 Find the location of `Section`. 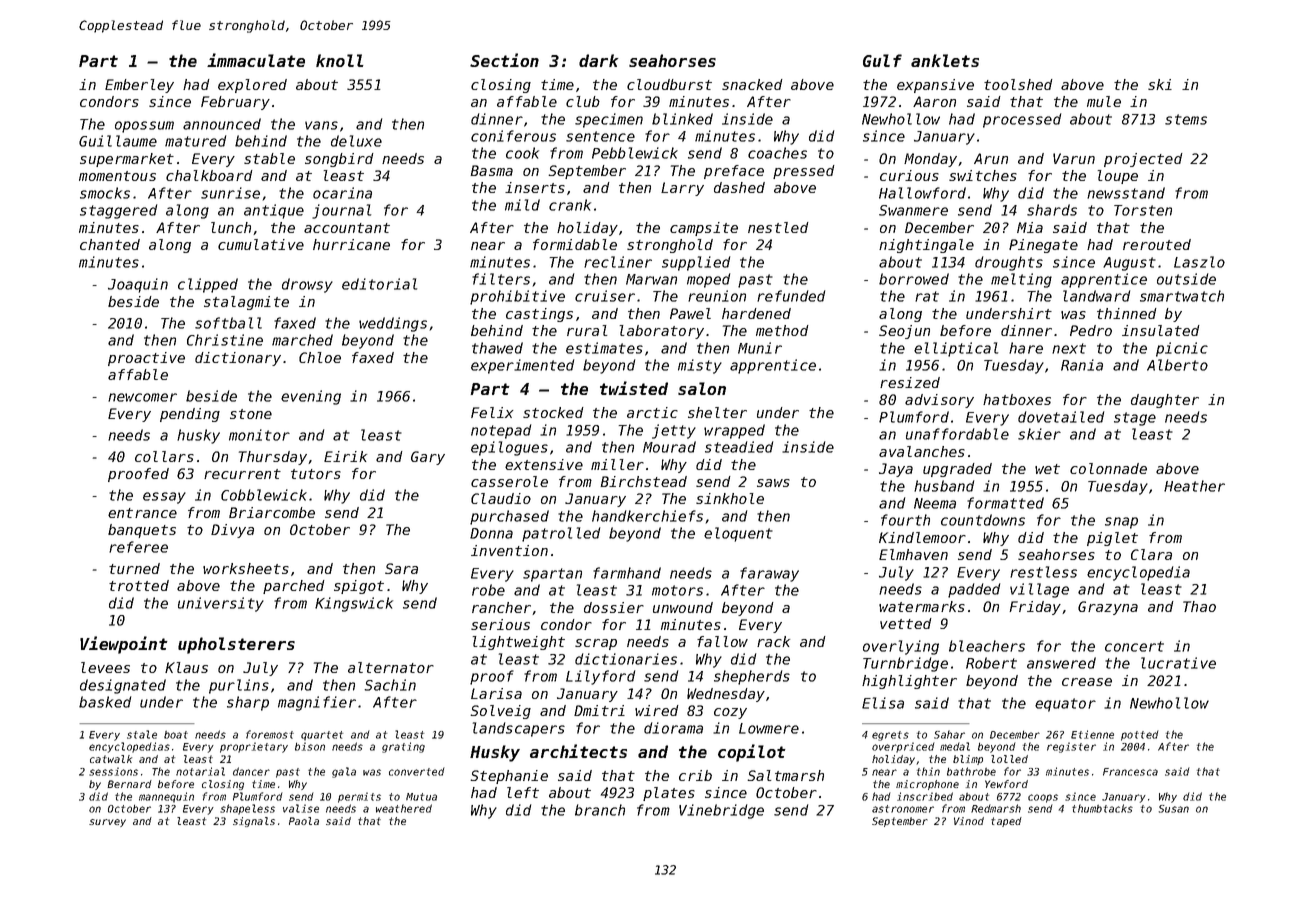

Section is located at coordinates (504, 60).
